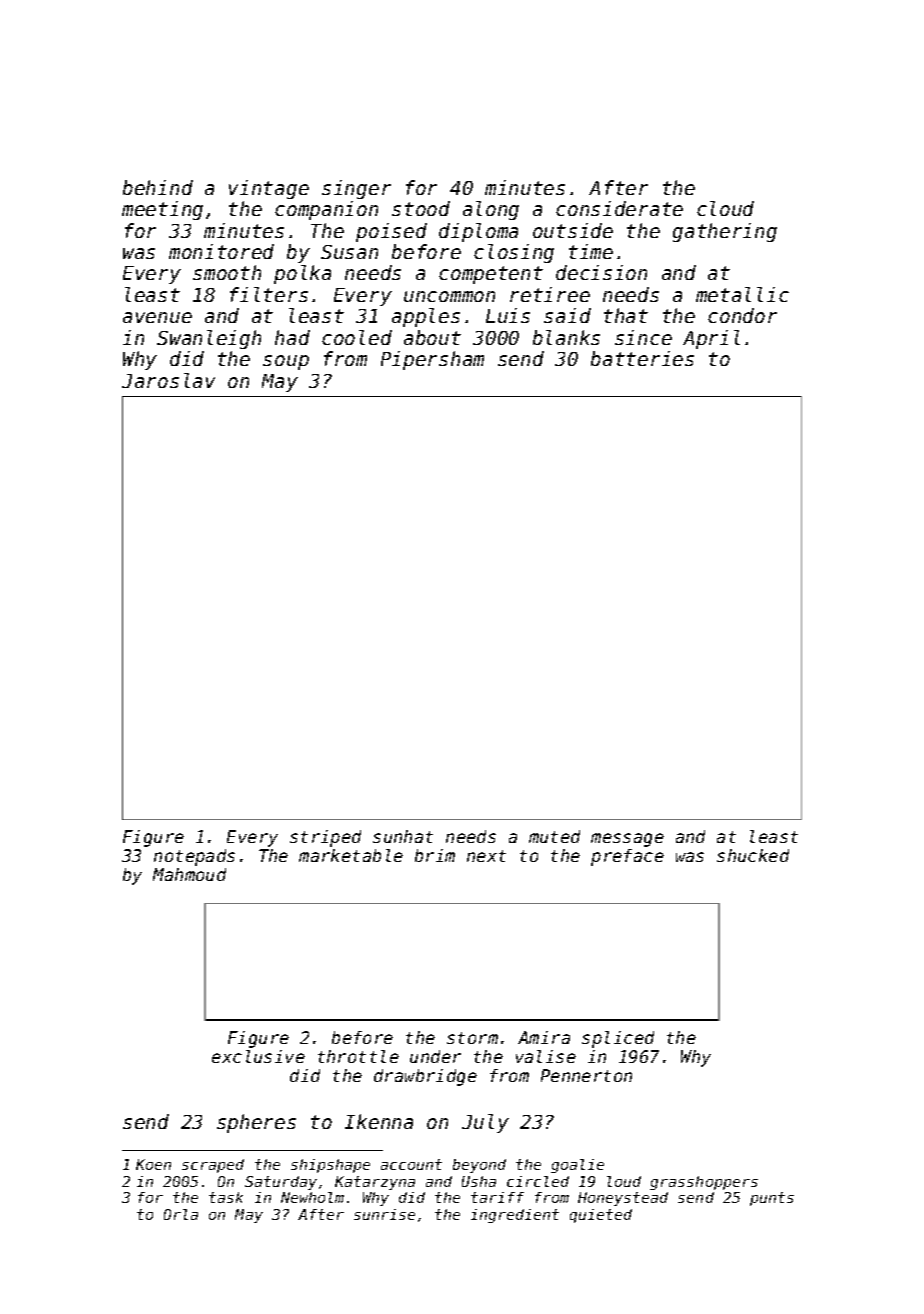  What do you see at coordinates (403, 836) in the document?
I see `sunhat` at bounding box center [403, 836].
